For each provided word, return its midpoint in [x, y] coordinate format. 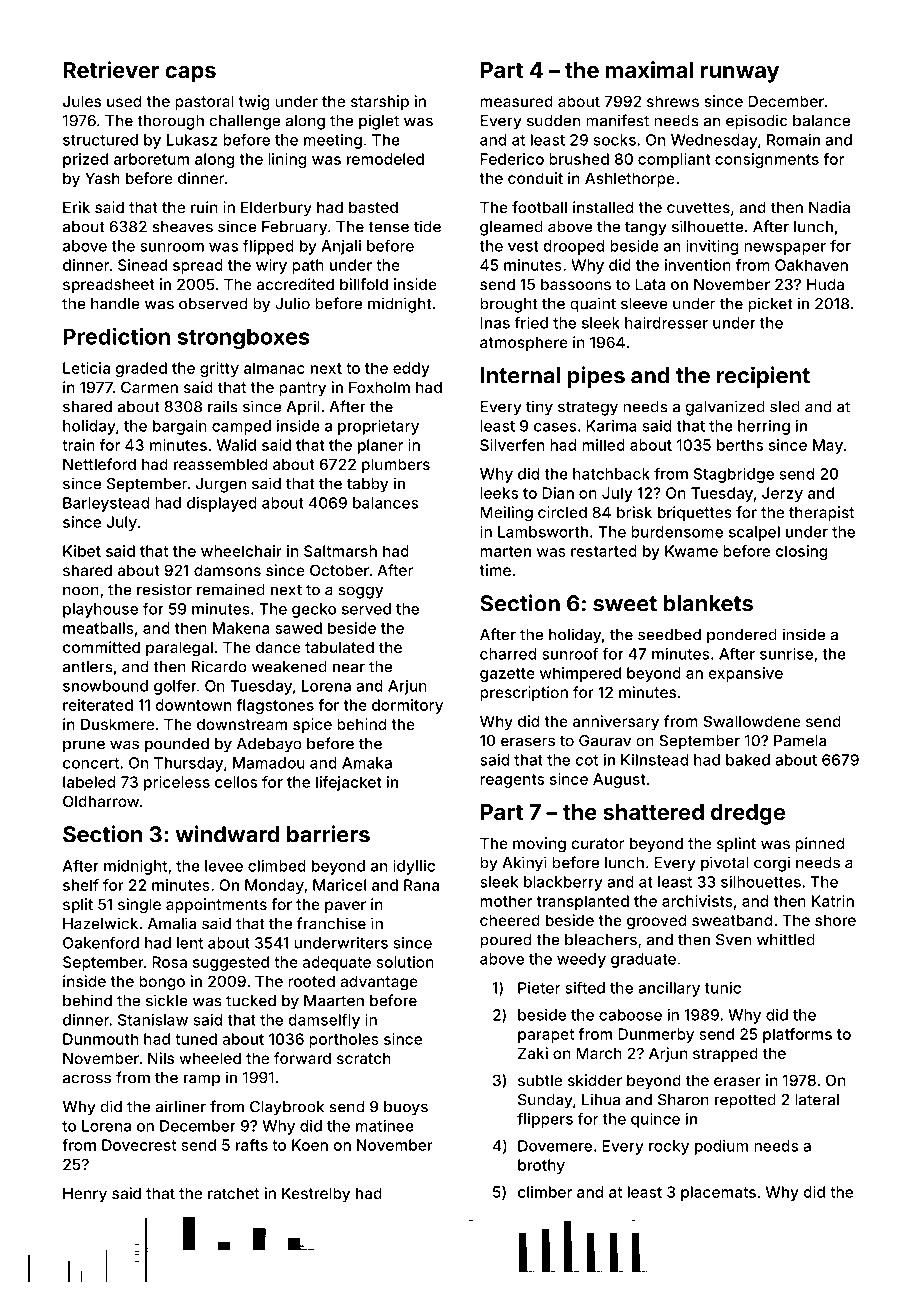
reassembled [220, 464]
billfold [364, 284]
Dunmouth [100, 1039]
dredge [748, 814]
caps [190, 74]
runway [740, 74]
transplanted [582, 902]
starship [380, 102]
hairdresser [666, 323]
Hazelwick [100, 923]
